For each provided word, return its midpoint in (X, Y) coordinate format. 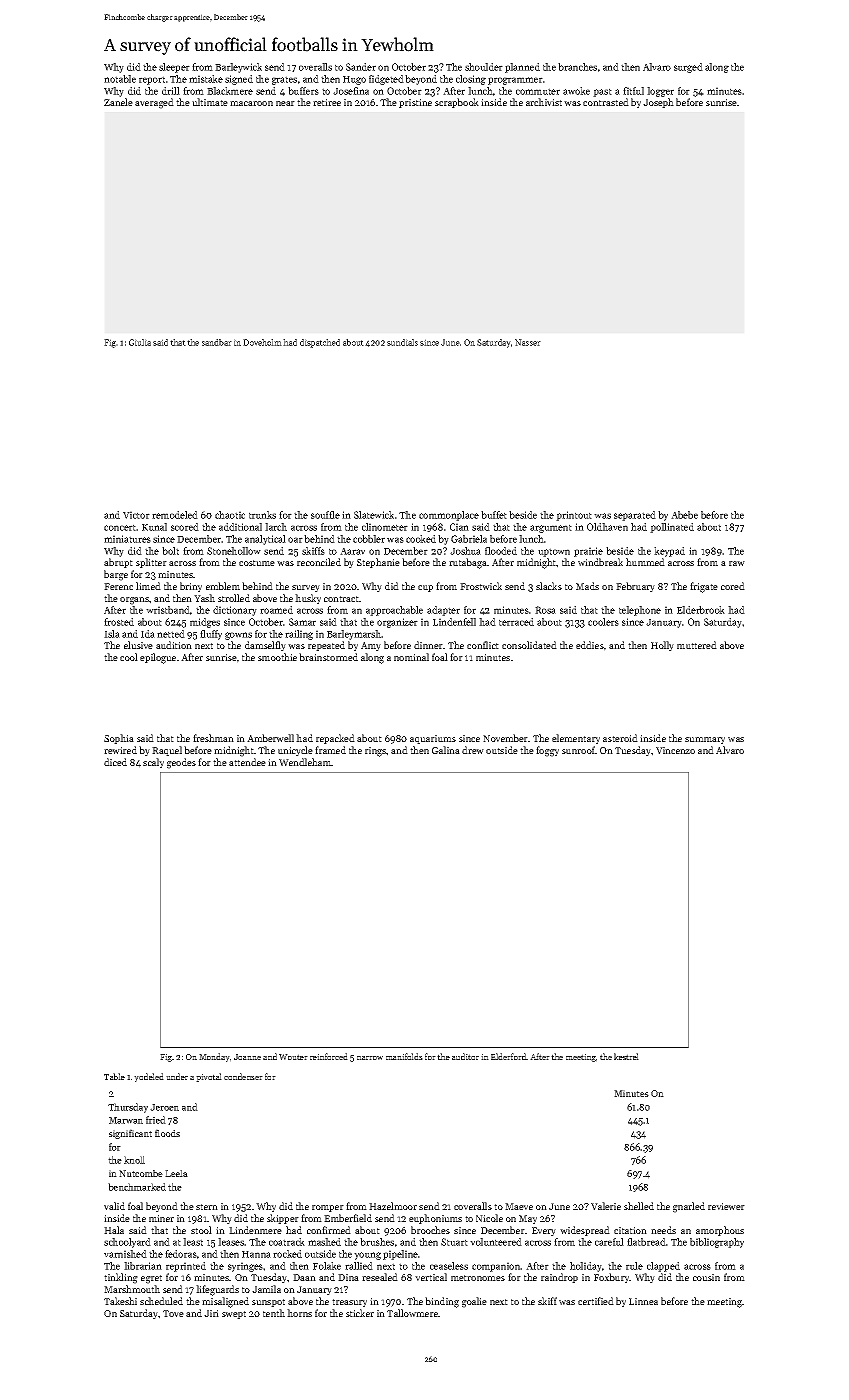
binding (442, 1302)
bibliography (717, 1243)
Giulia (140, 342)
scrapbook (457, 103)
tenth (274, 1313)
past (602, 92)
